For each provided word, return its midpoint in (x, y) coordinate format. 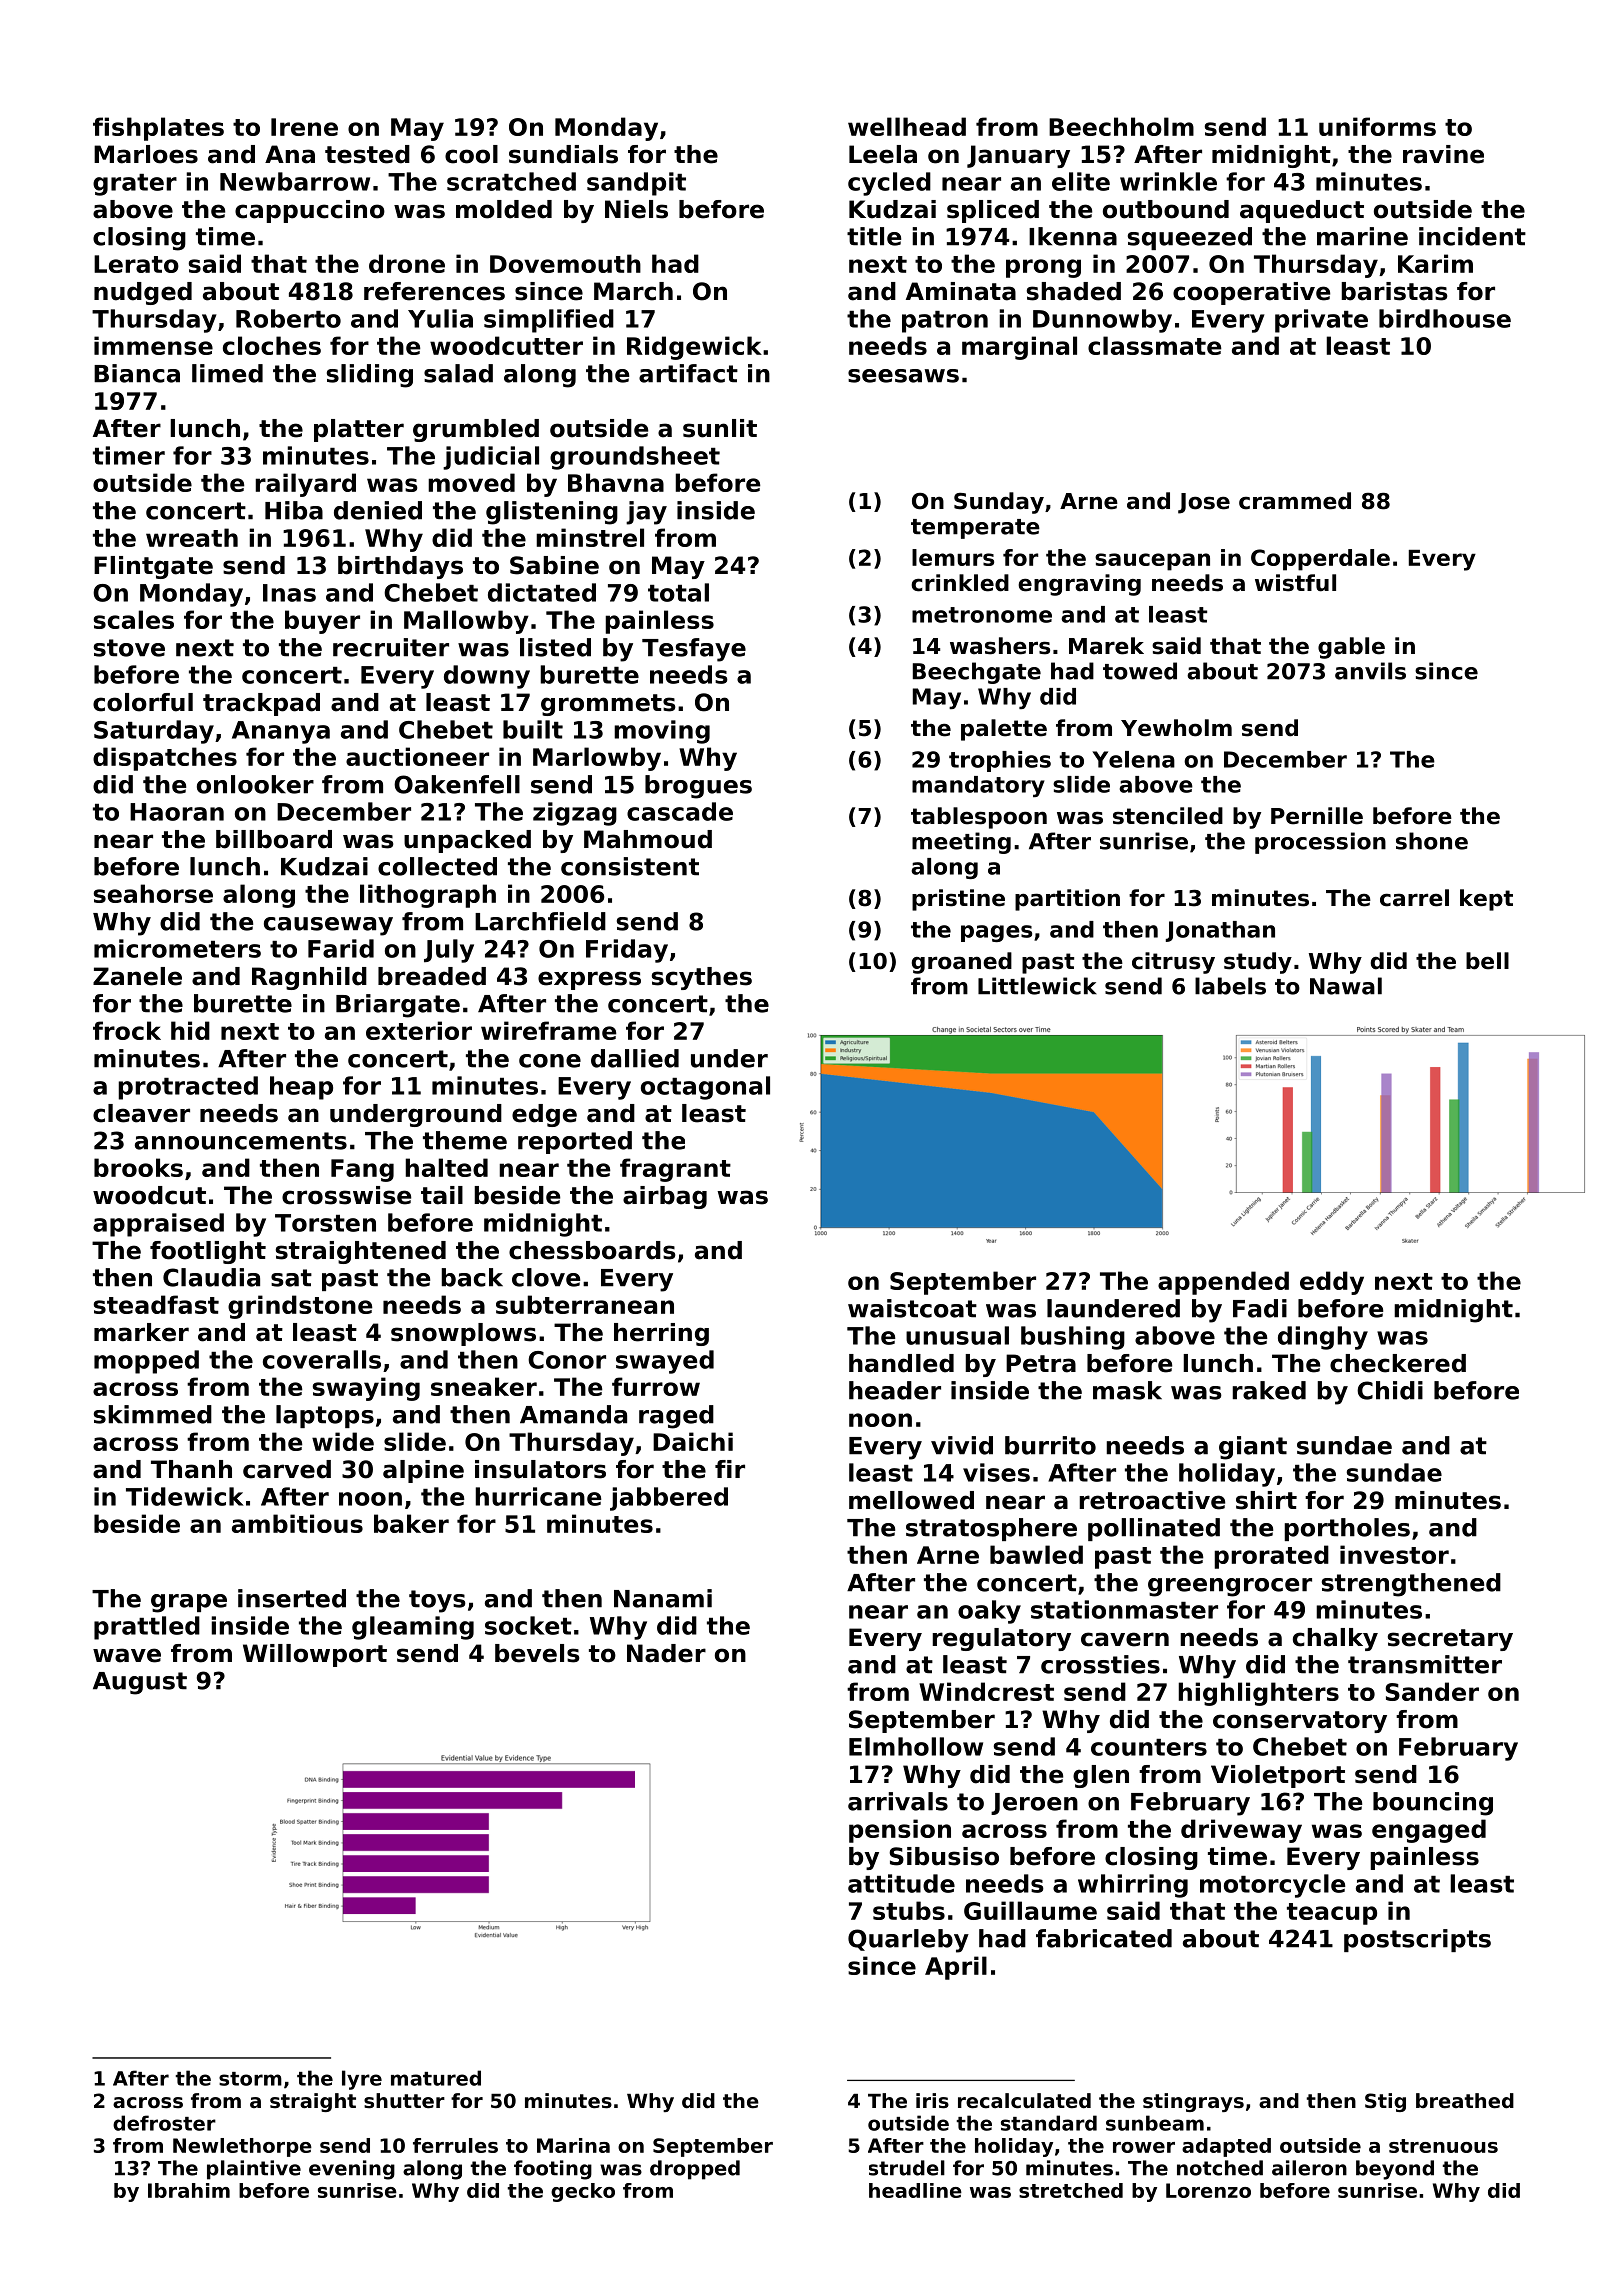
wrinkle (1168, 181)
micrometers (177, 948)
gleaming (413, 1628)
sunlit (720, 428)
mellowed (911, 1500)
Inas (289, 593)
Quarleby (908, 1941)
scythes (702, 978)
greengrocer (1230, 1587)
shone (1432, 841)
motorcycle (1273, 1886)
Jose (1204, 503)
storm (250, 2079)
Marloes (146, 154)
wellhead (907, 126)
